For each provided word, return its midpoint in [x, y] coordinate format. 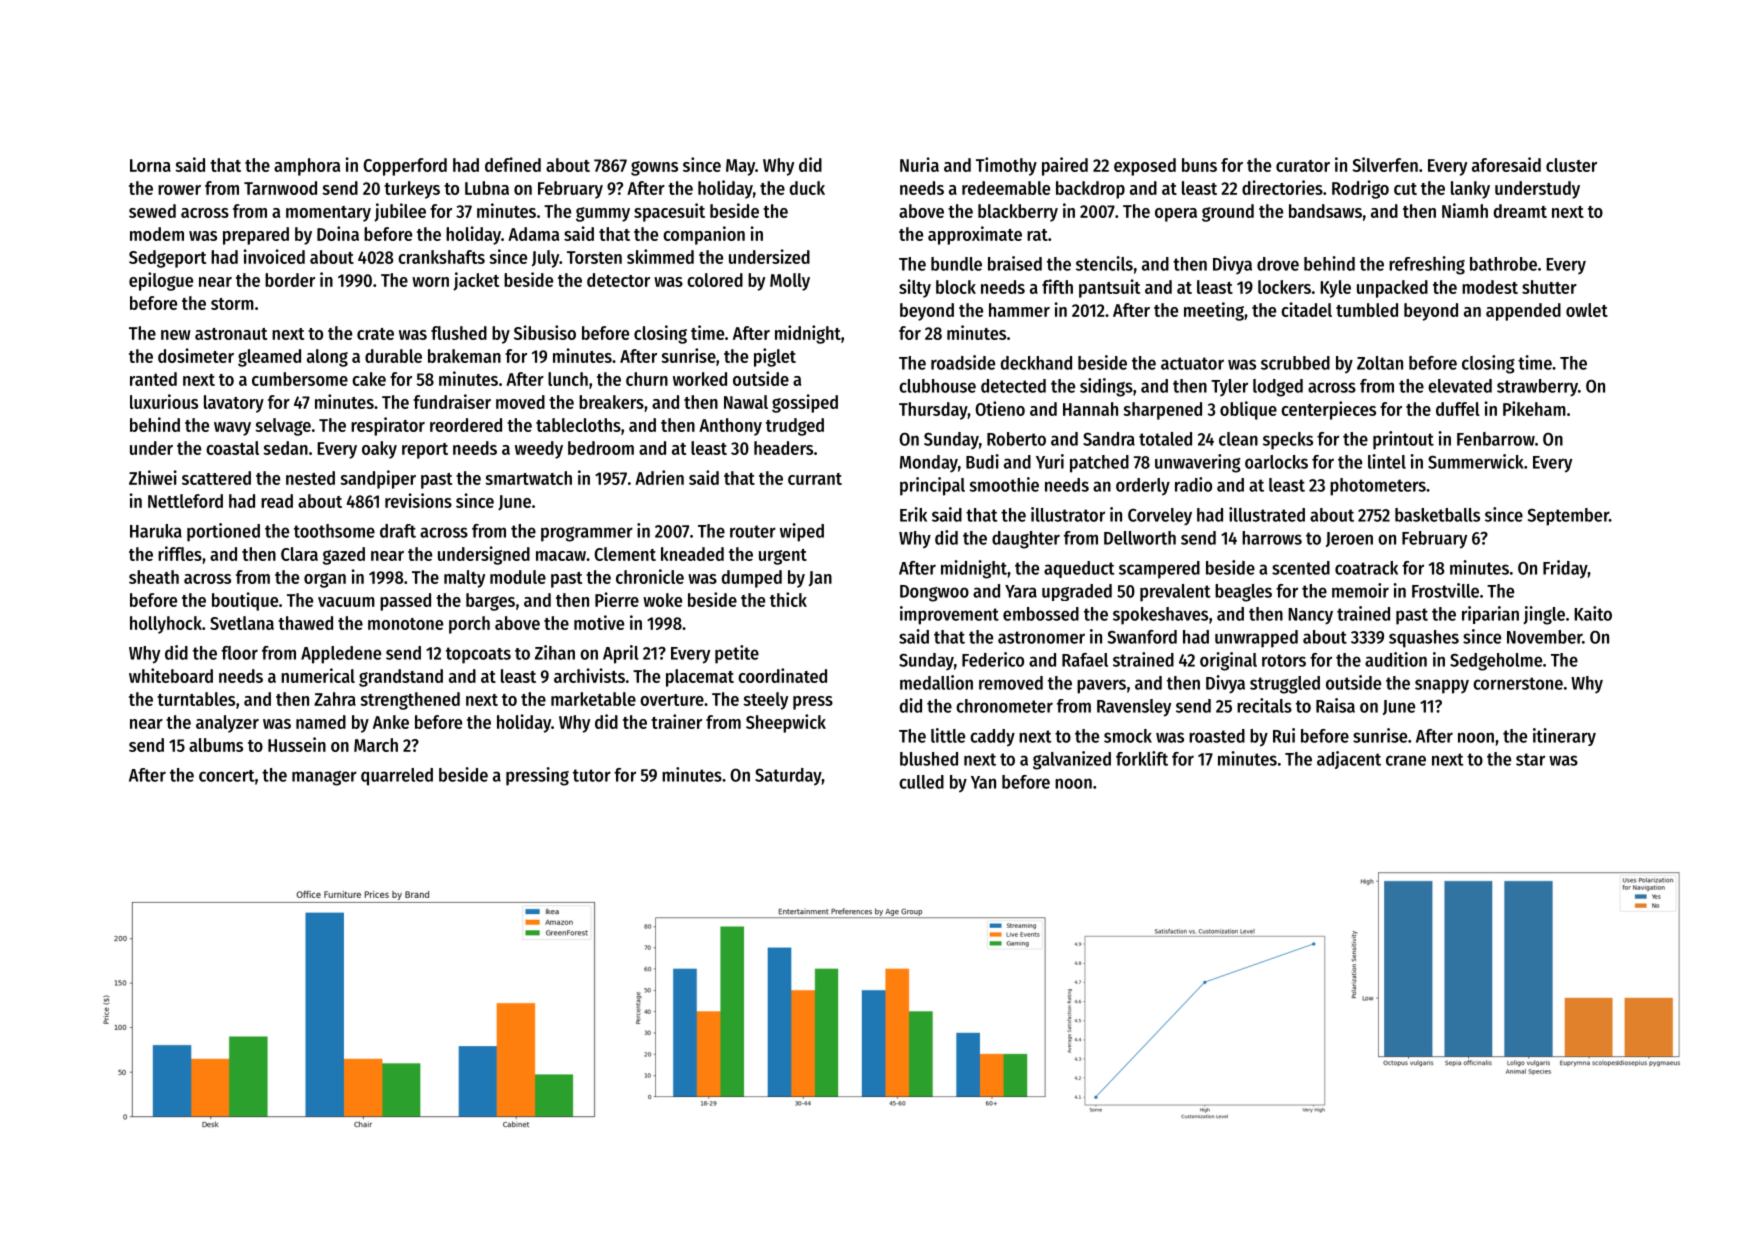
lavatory [234, 404]
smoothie [1004, 484]
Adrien [659, 477]
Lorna [150, 165]
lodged [1278, 388]
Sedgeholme [1496, 662]
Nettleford [185, 501]
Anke [391, 722]
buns [1199, 165]
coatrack [1366, 568]
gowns [654, 168]
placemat [700, 678]
